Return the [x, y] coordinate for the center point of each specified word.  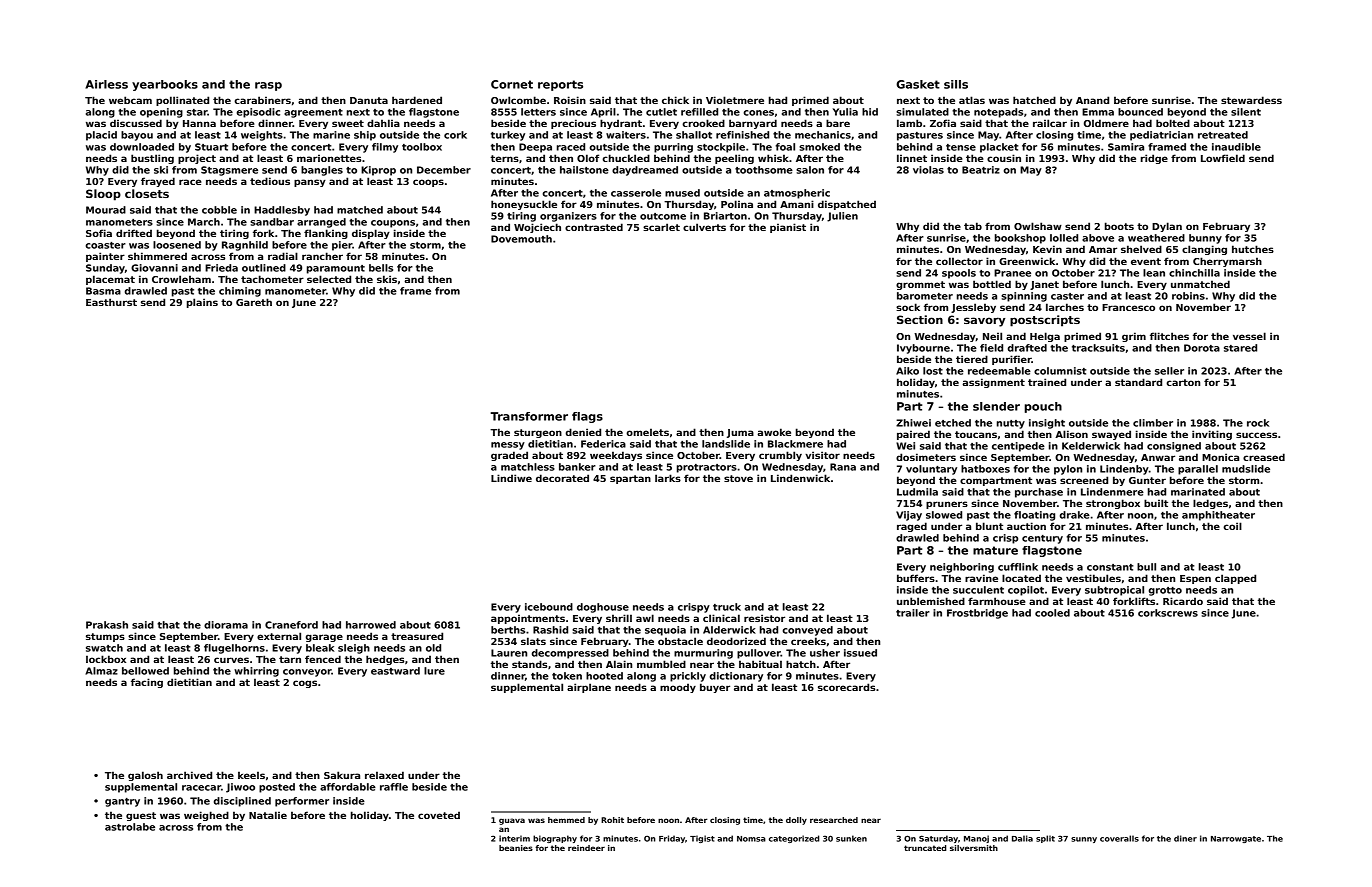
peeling [734, 159]
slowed [944, 515]
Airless [106, 84]
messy [508, 446]
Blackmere [795, 444]
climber [1153, 423]
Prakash [107, 625]
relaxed [384, 775]
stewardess [1251, 100]
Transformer [529, 416]
